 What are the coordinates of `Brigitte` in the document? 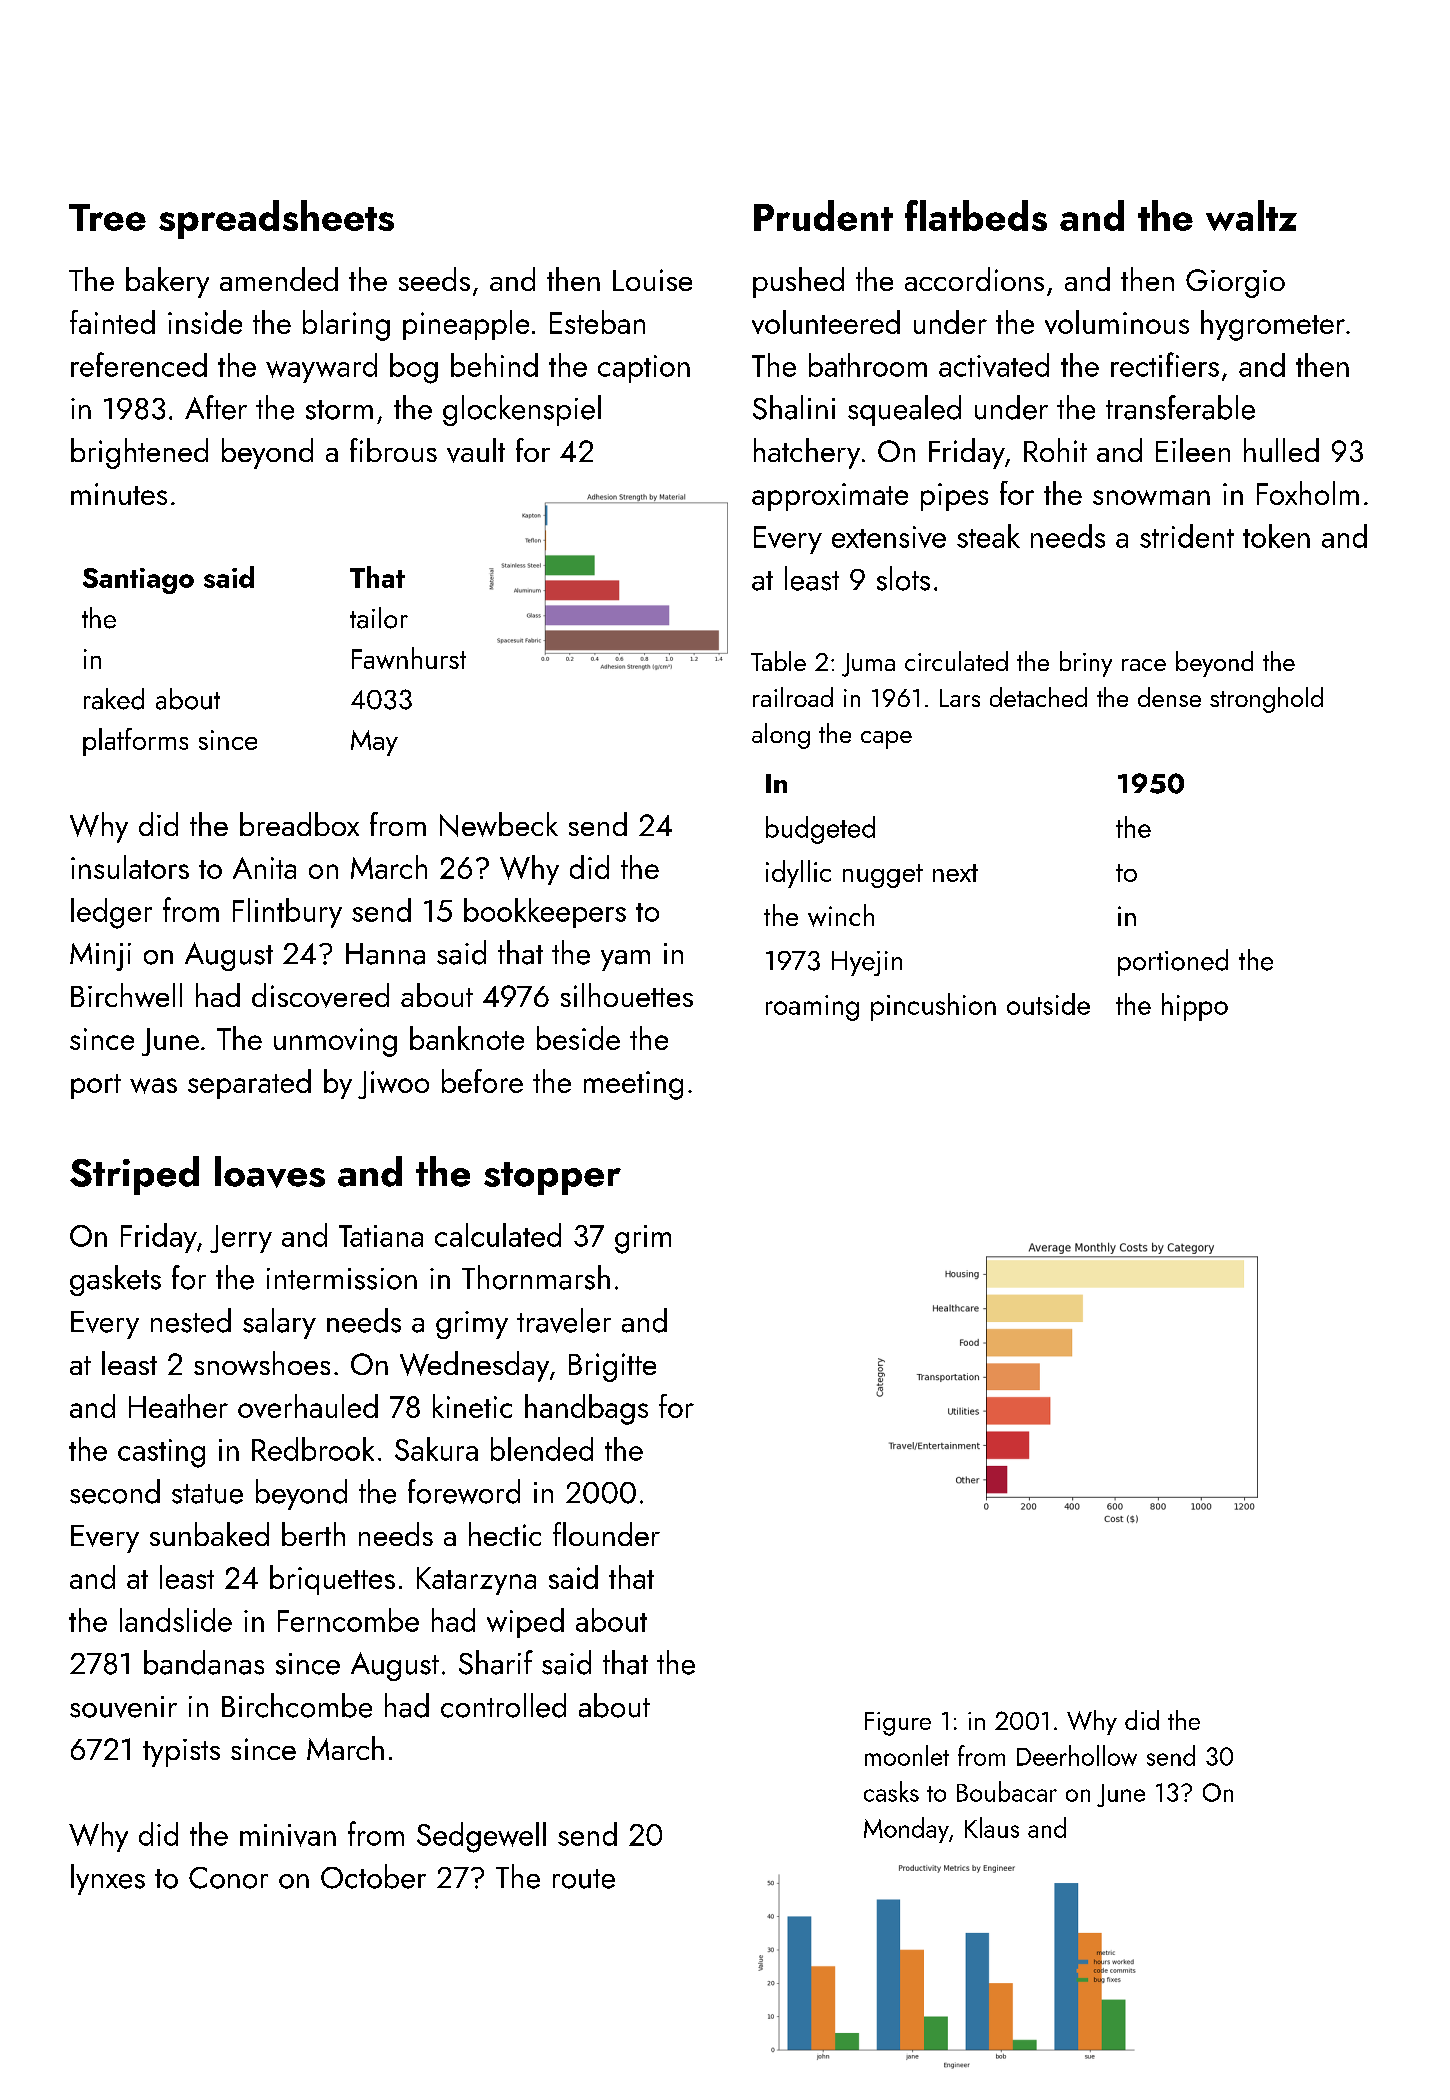 It's located at (612, 1367).
